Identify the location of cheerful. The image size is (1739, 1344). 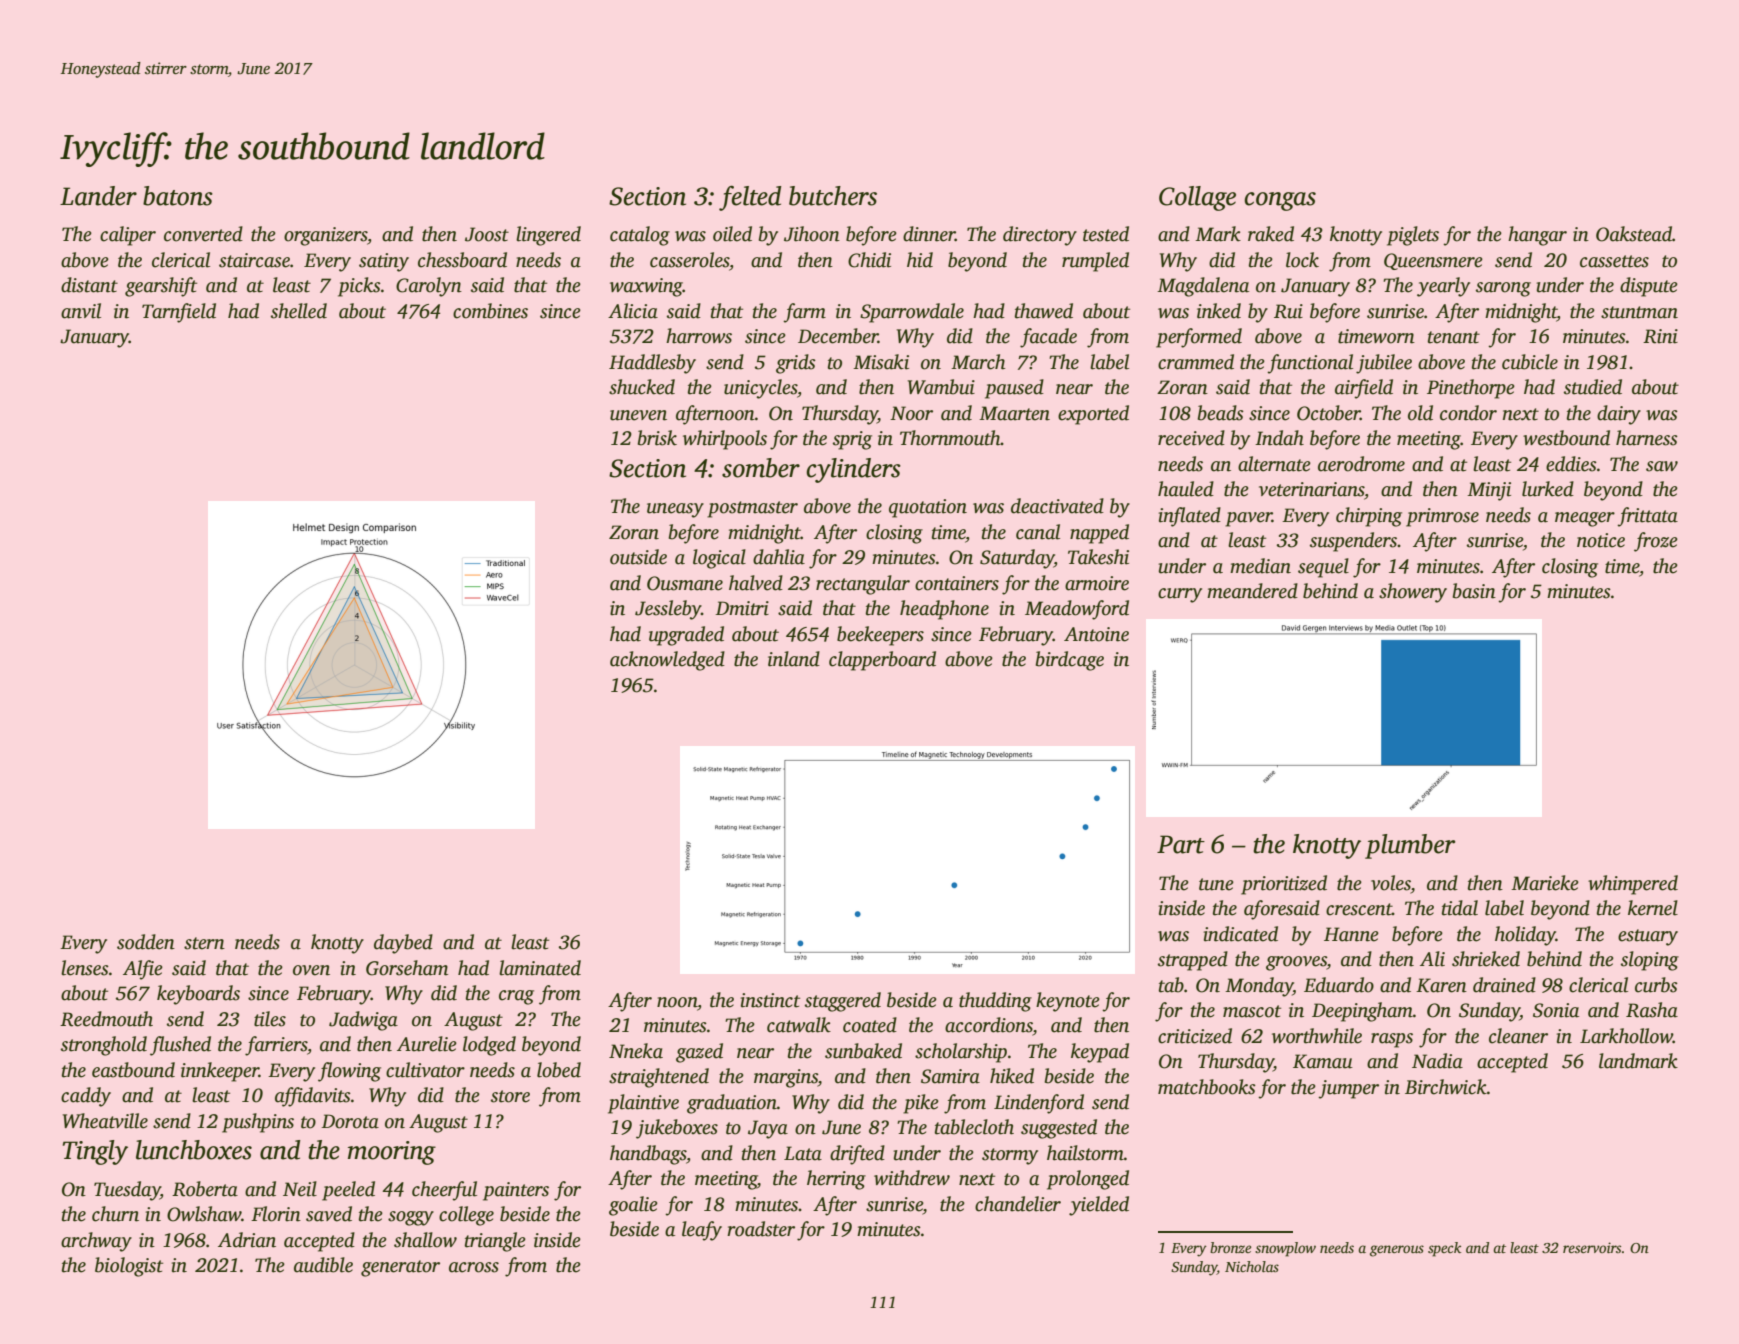
(444, 1191).
